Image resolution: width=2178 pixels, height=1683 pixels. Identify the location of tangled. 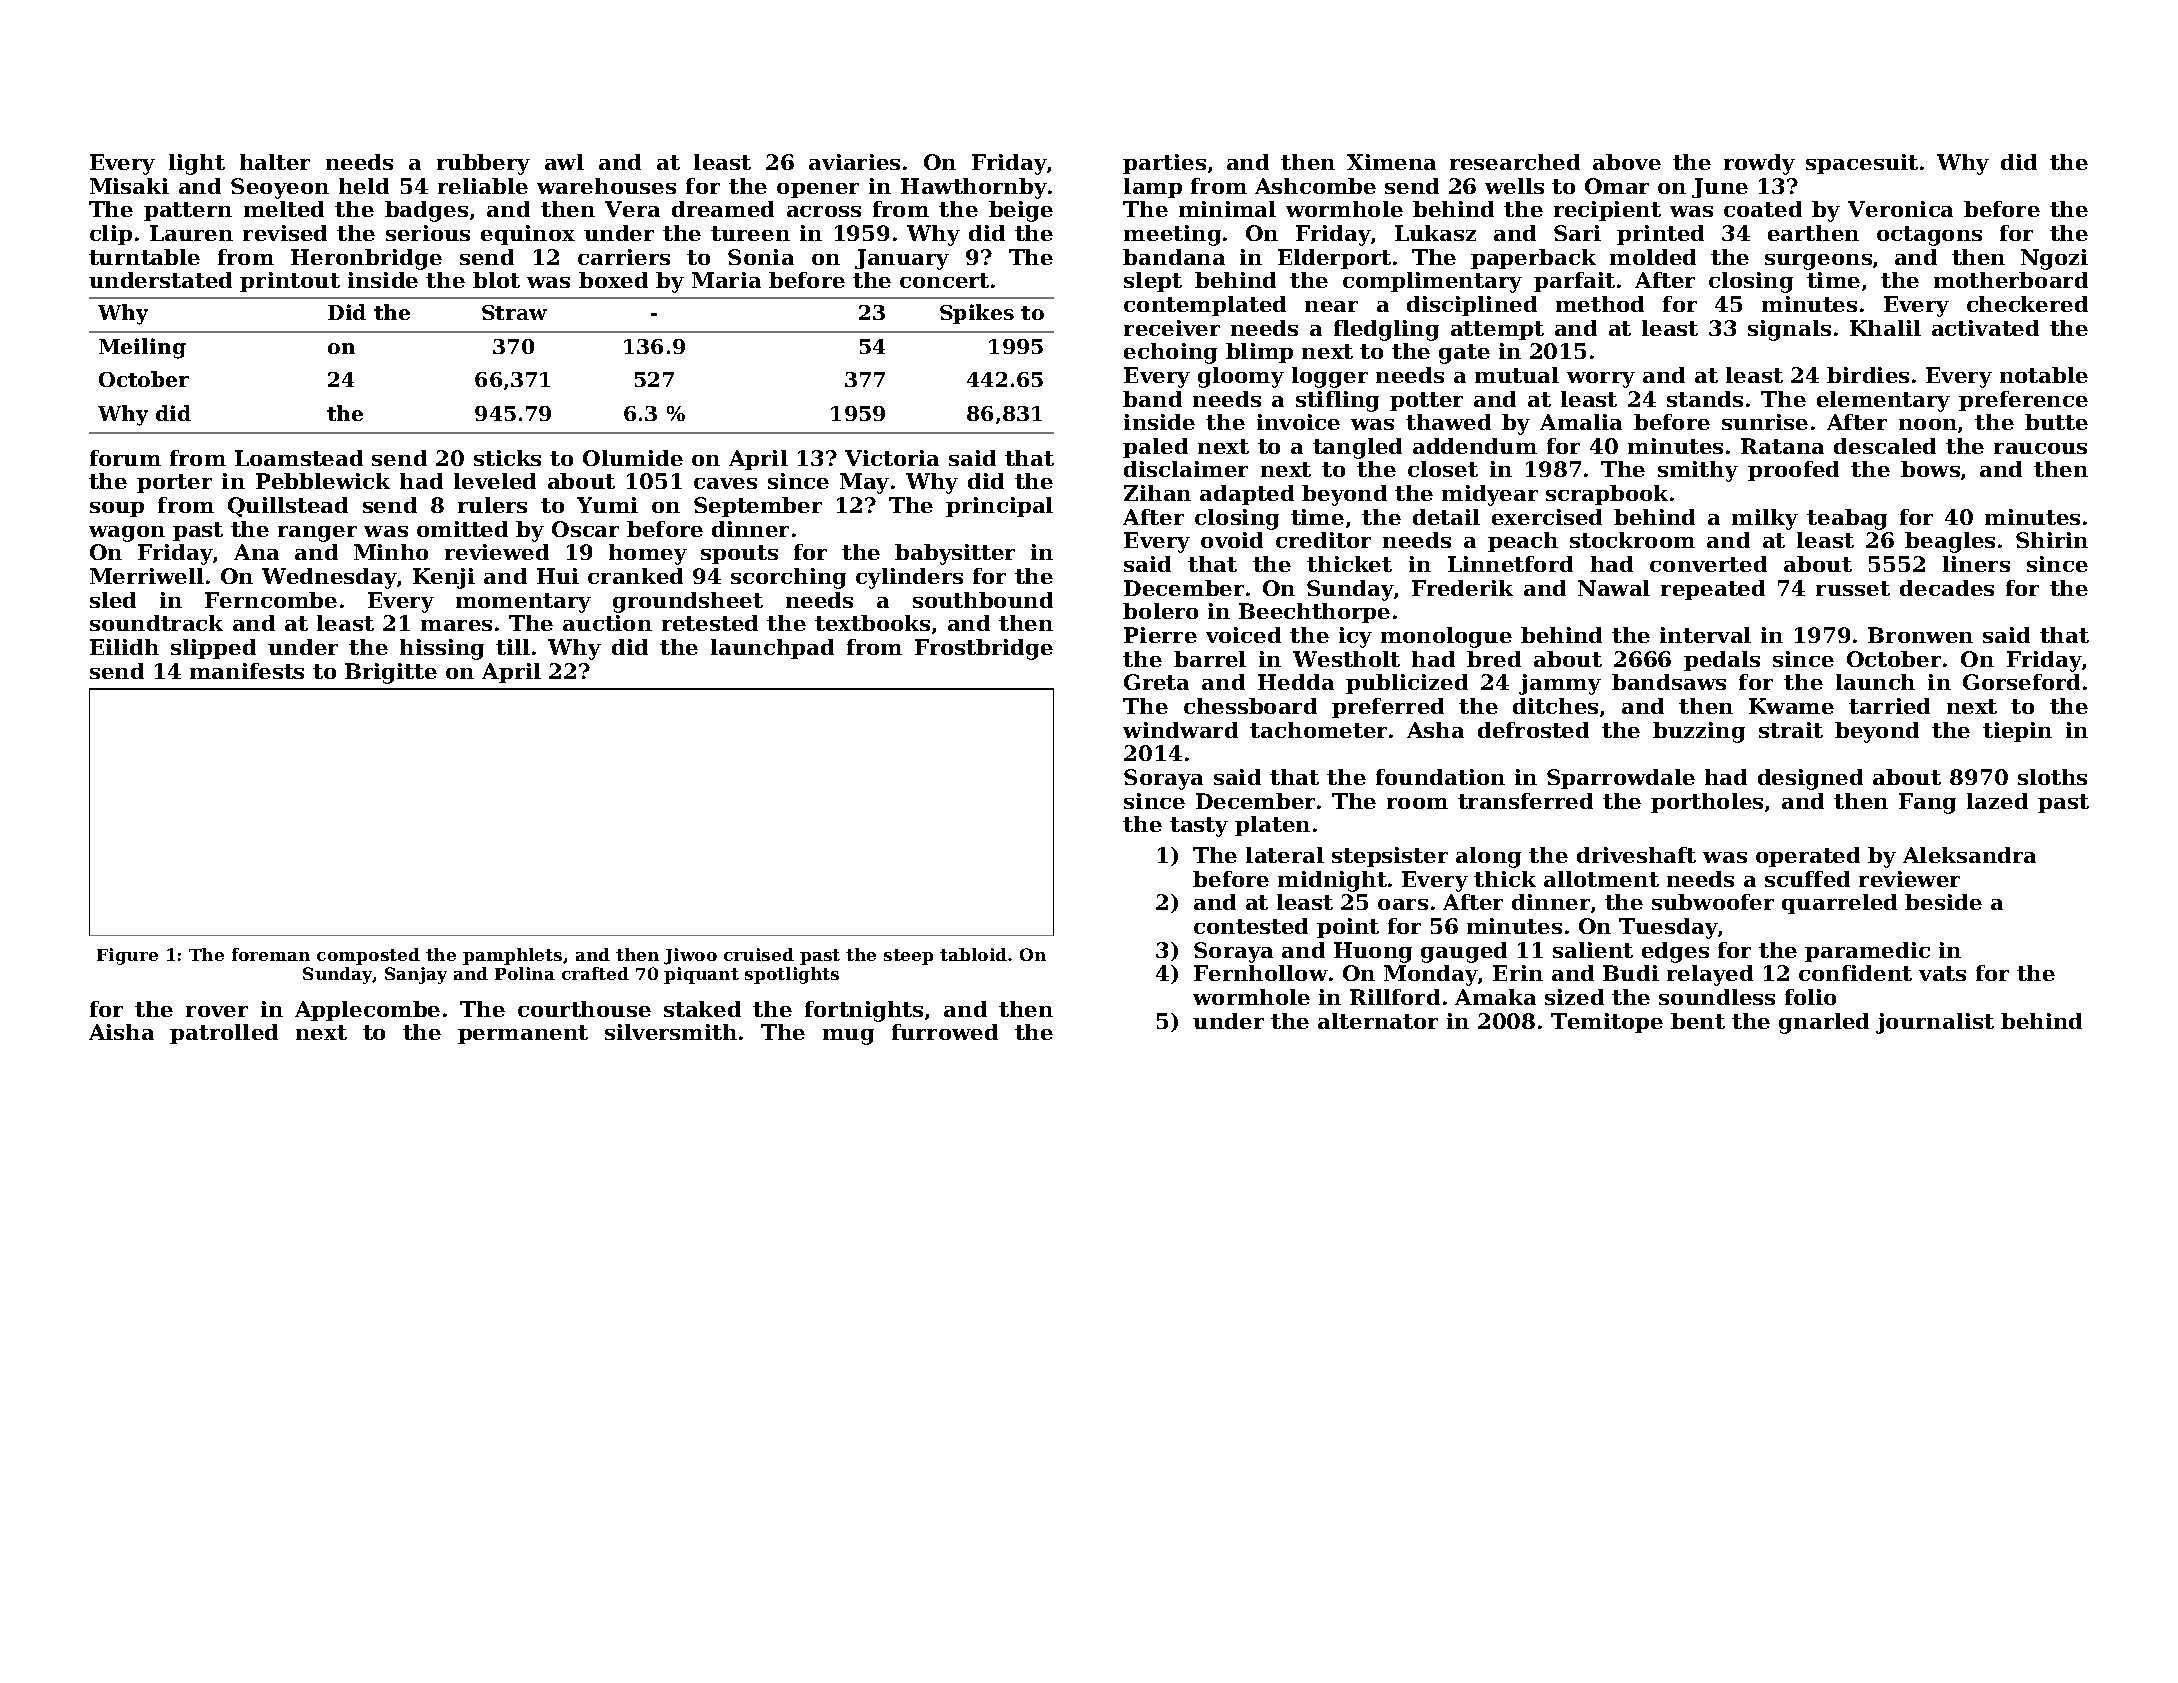
(1357, 448).
